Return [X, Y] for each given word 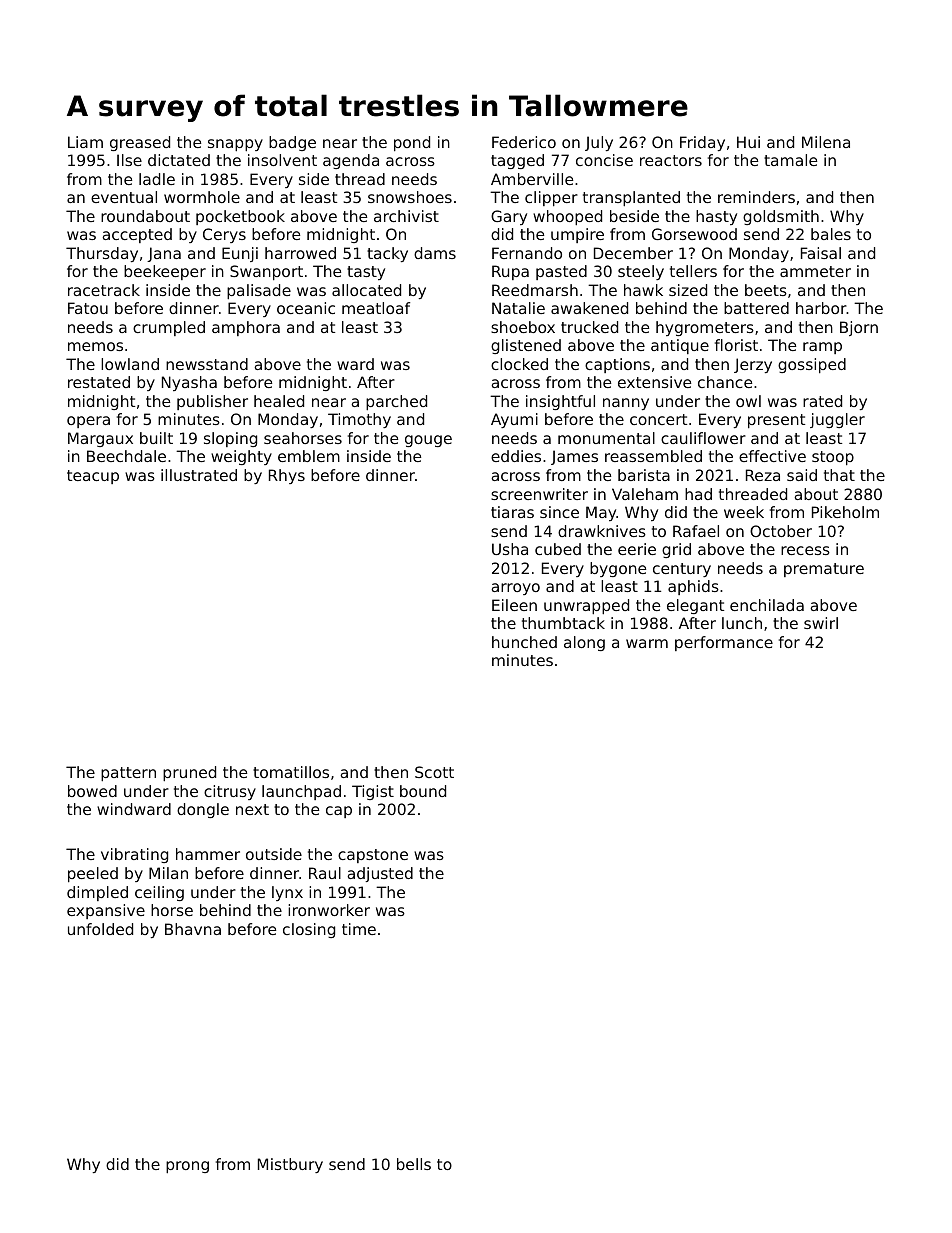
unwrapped [586, 606]
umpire [577, 235]
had [698, 494]
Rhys [287, 476]
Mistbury [290, 1165]
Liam [85, 142]
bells [414, 1164]
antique [680, 346]
